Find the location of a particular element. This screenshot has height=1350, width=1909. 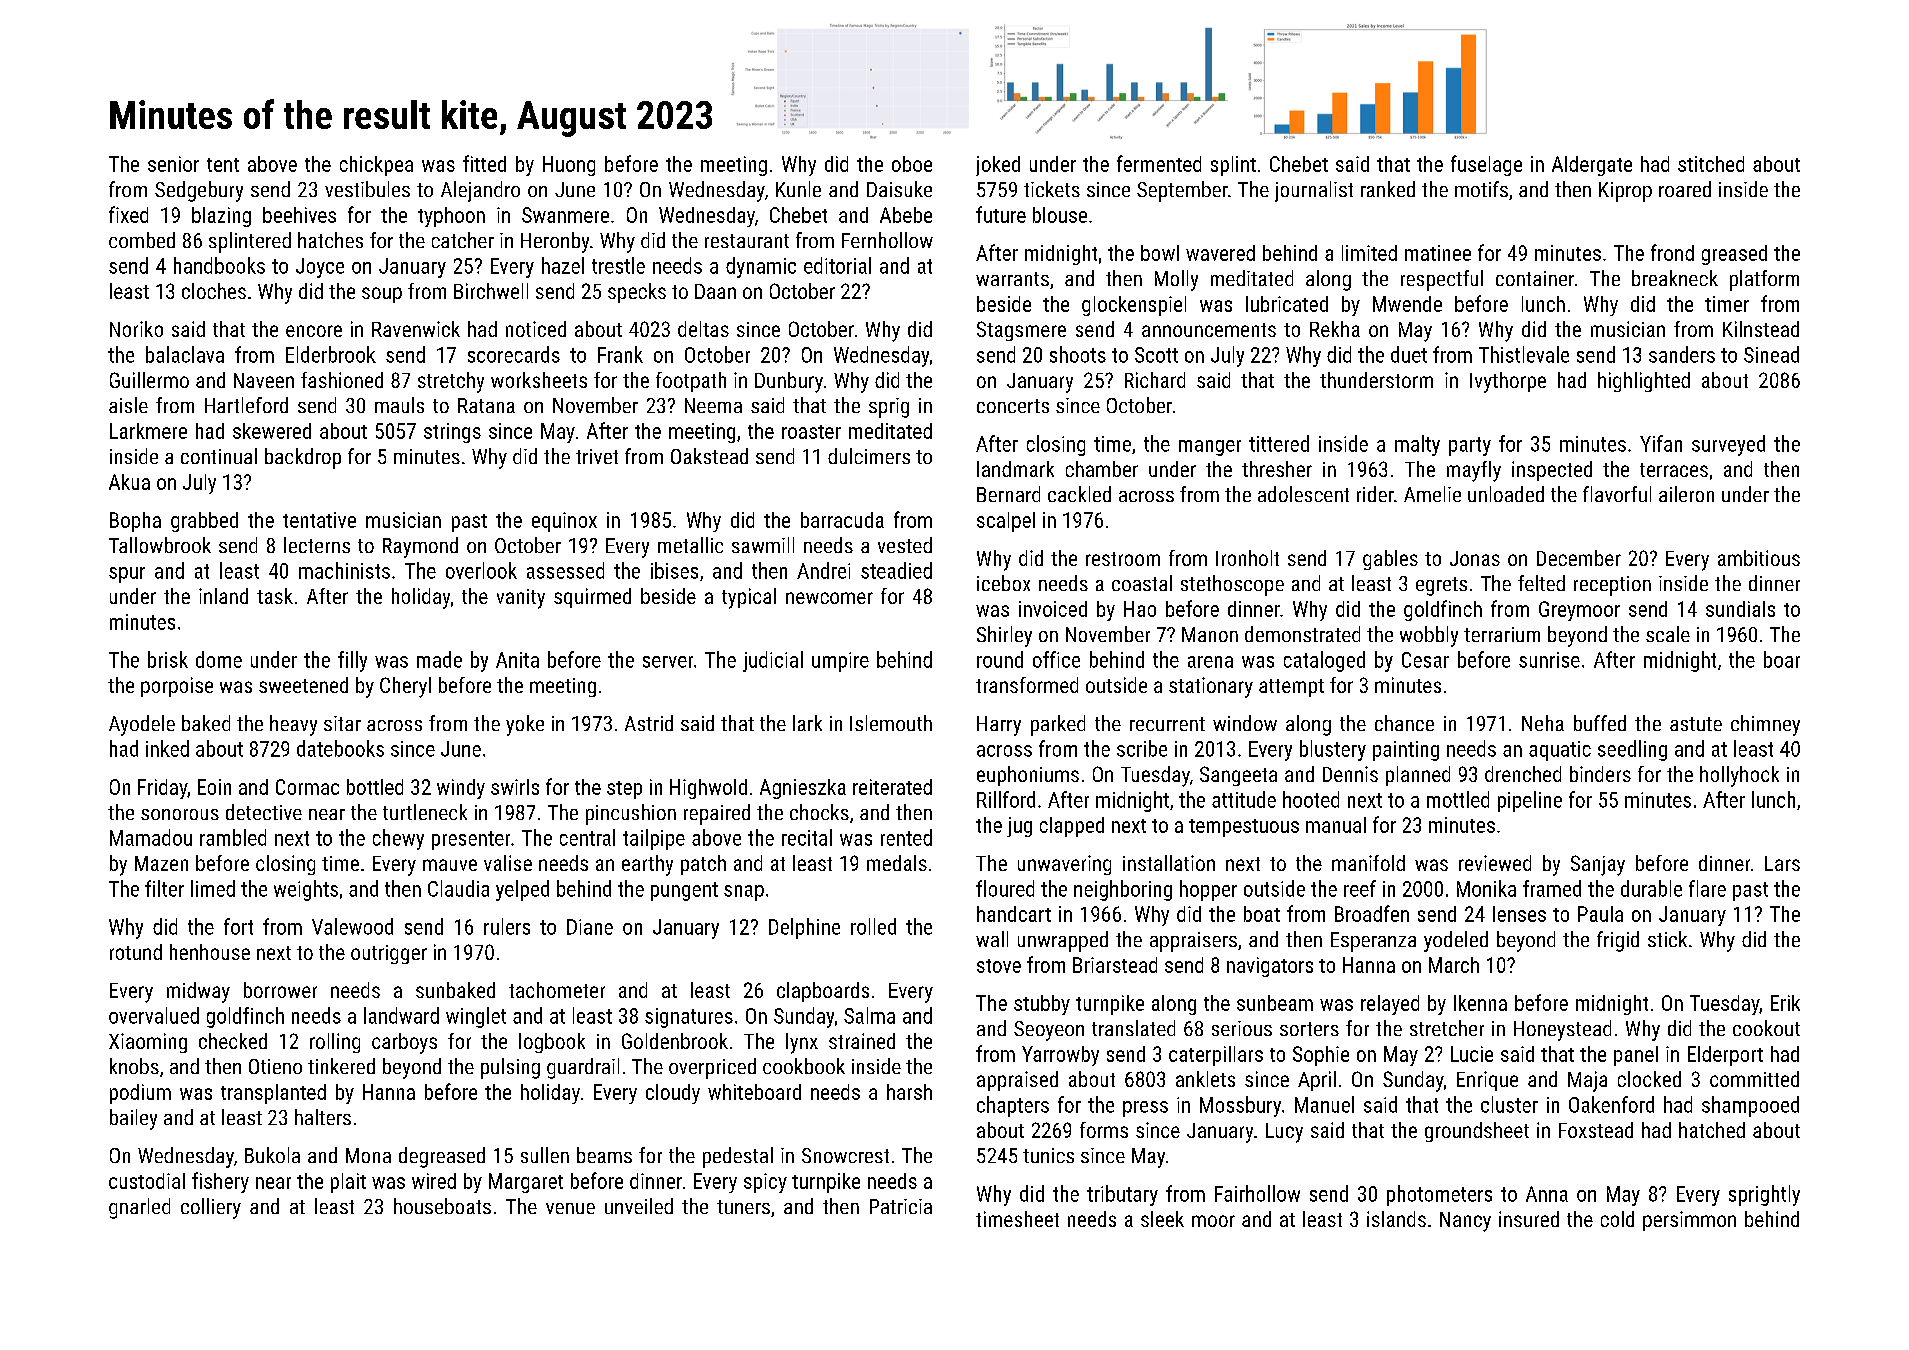

fishery is located at coordinates (220, 1182).
